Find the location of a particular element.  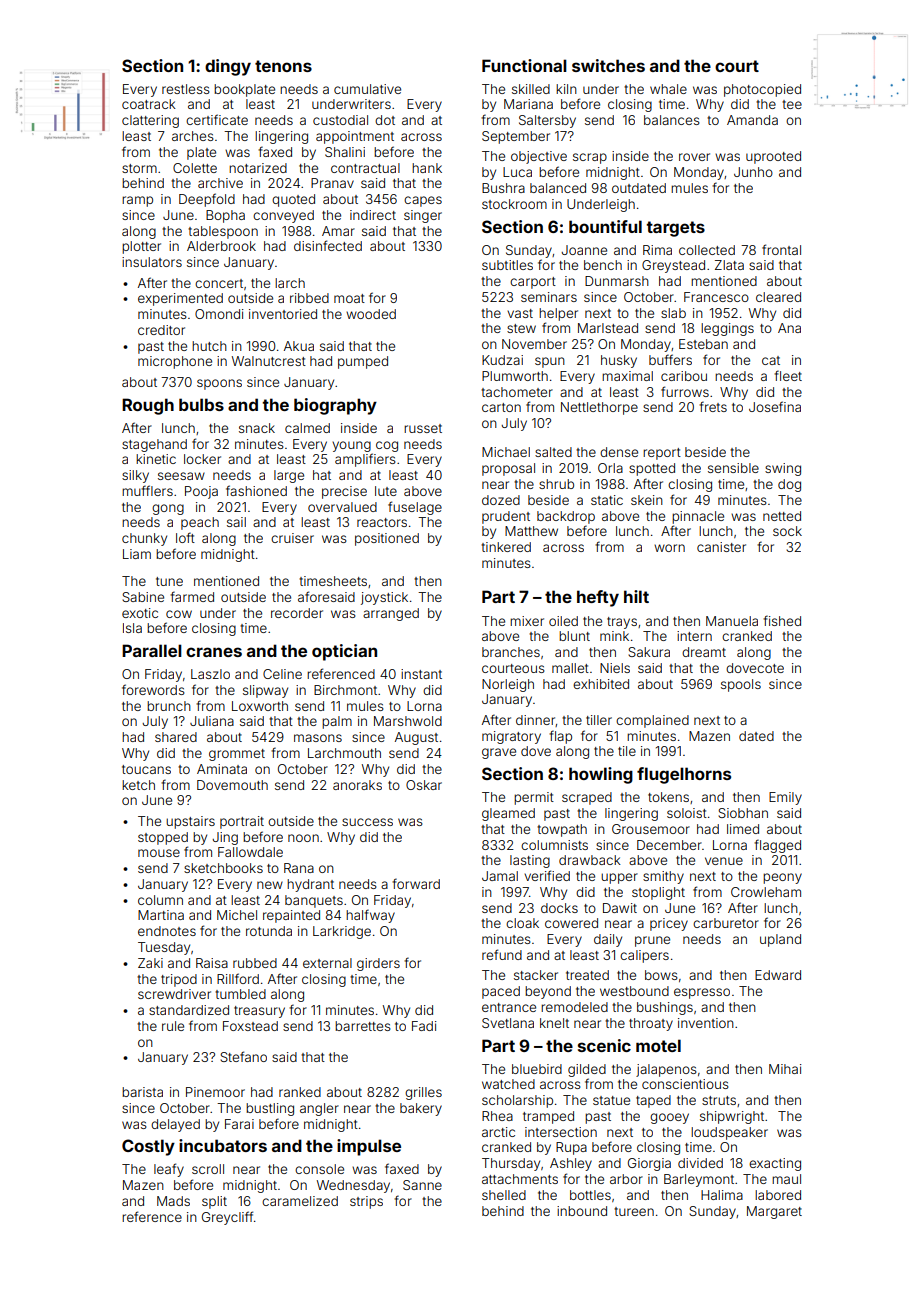

Marshwold is located at coordinates (408, 721).
